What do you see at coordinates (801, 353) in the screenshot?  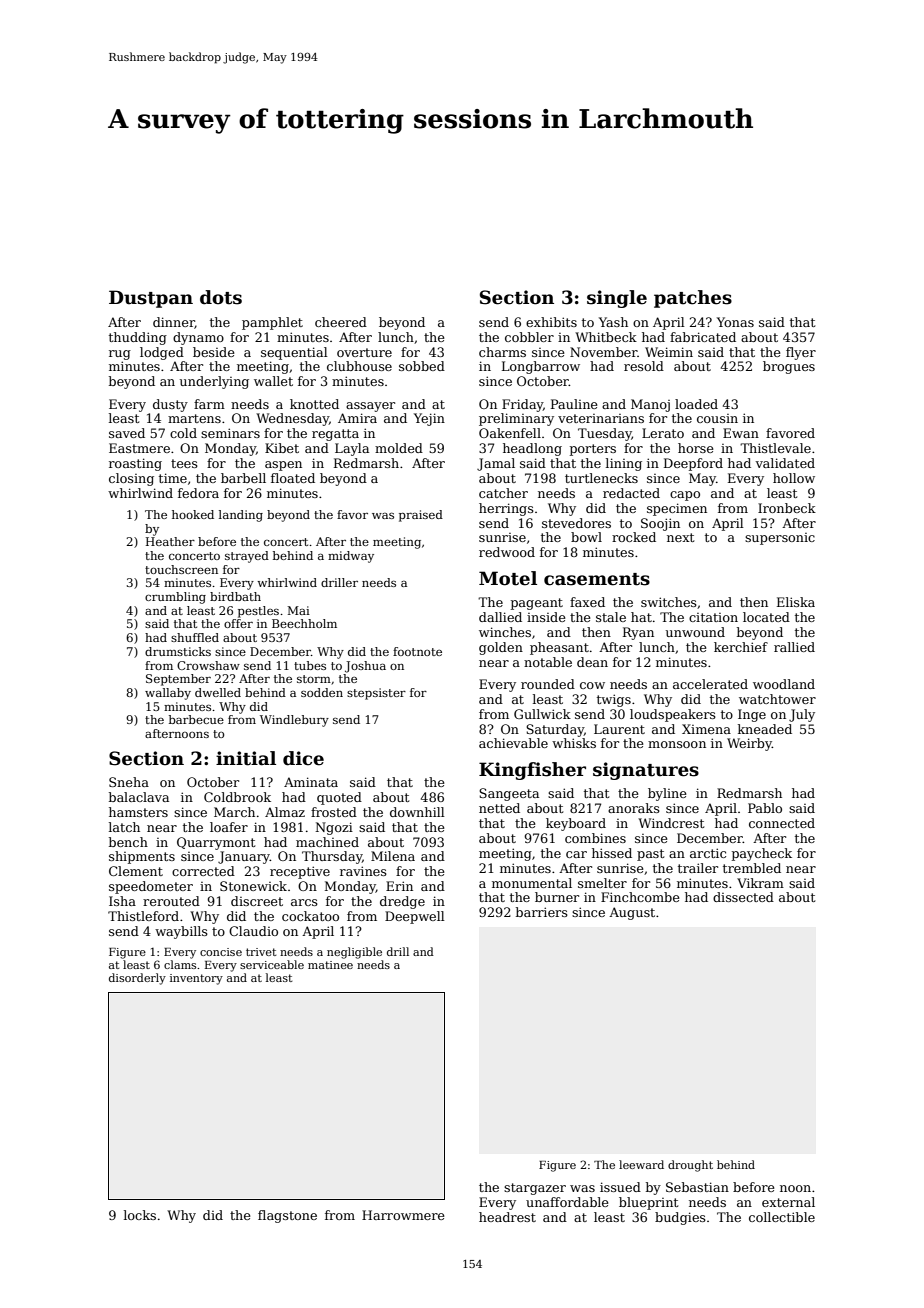 I see `flyer` at bounding box center [801, 353].
